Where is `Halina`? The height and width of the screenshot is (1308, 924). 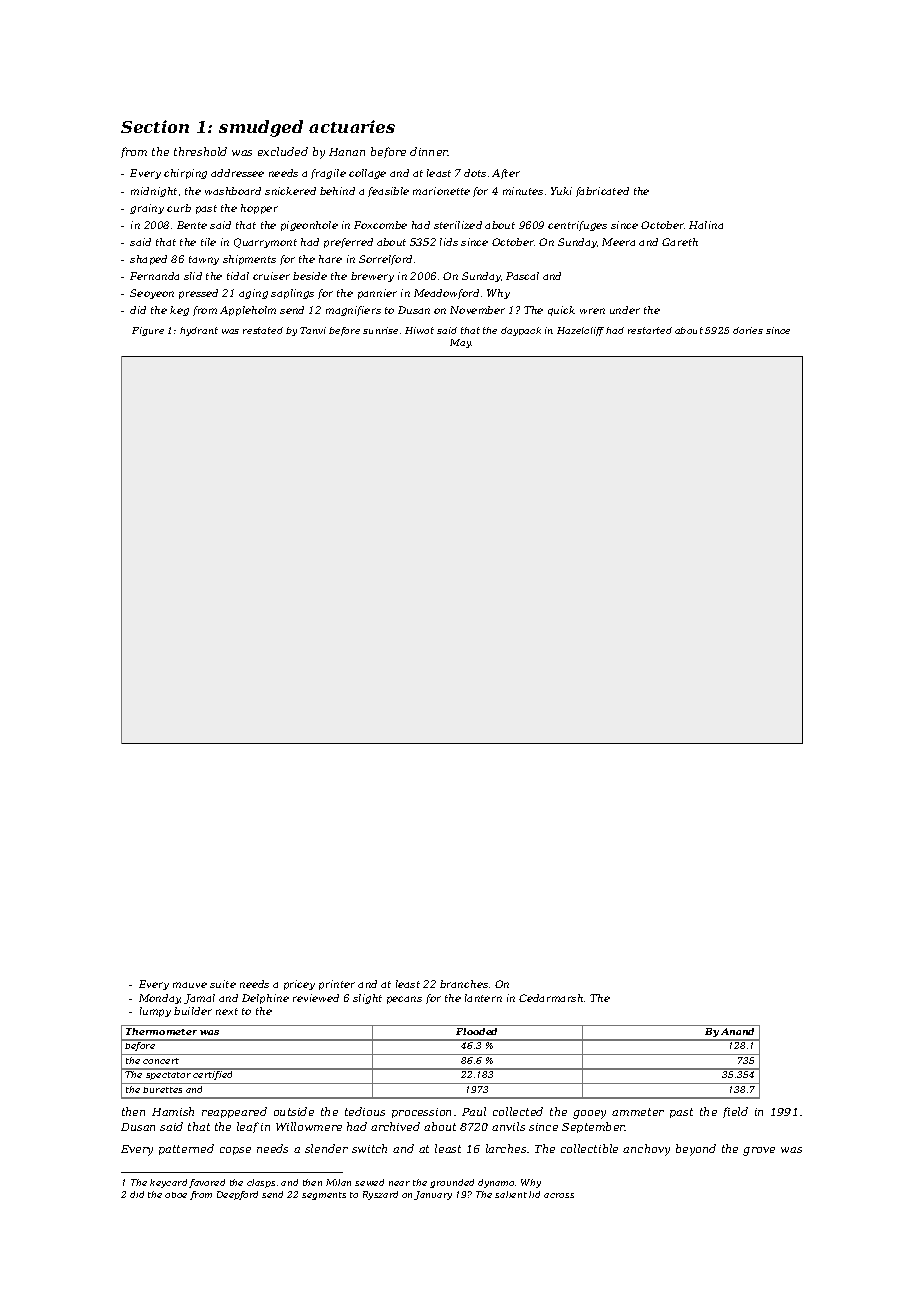 Halina is located at coordinates (706, 225).
